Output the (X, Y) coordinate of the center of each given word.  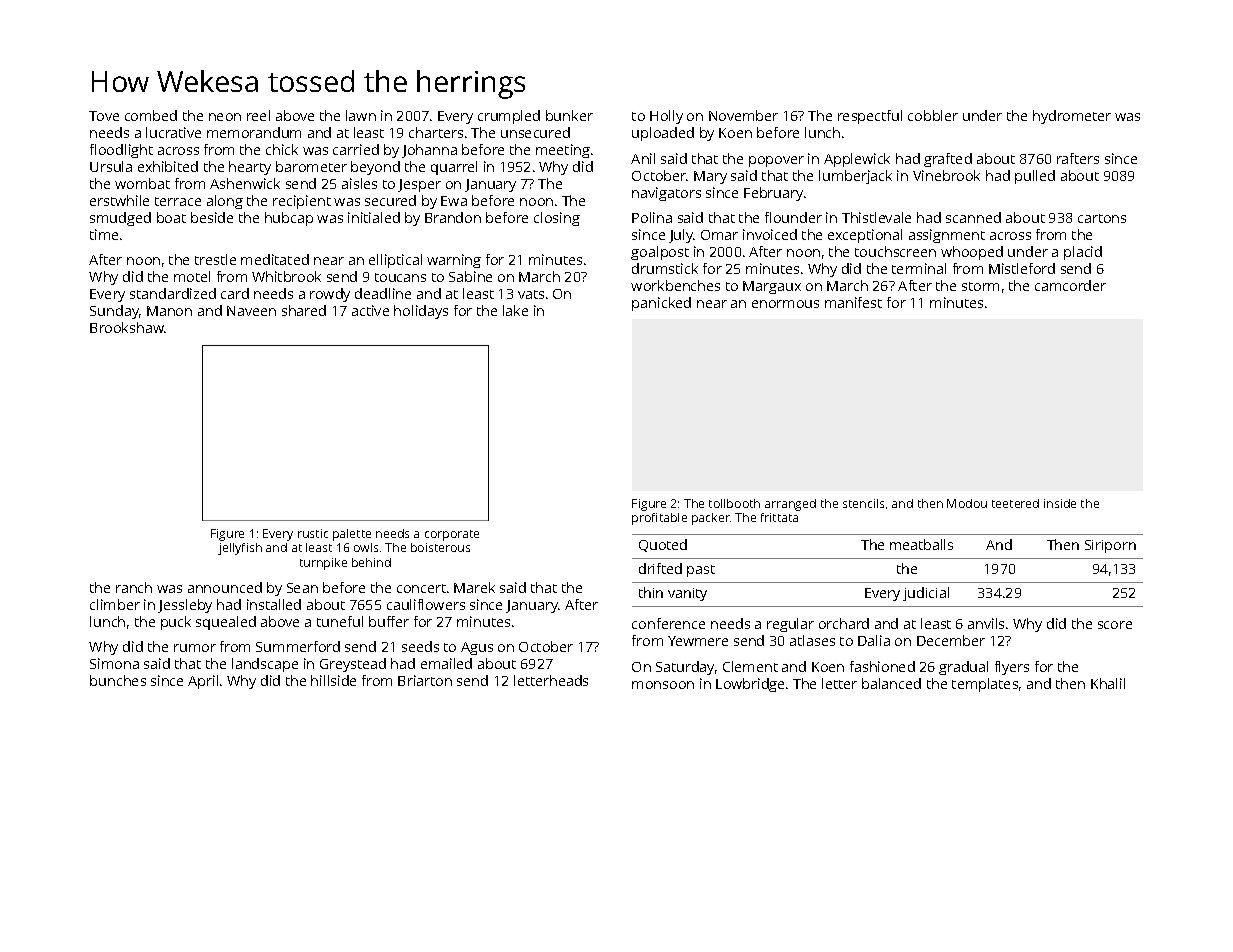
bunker (569, 115)
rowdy (330, 295)
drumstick (665, 268)
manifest (853, 302)
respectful (870, 117)
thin (651, 592)
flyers (1012, 668)
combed (151, 115)
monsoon (663, 685)
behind (371, 562)
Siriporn (1110, 546)
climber (115, 604)
